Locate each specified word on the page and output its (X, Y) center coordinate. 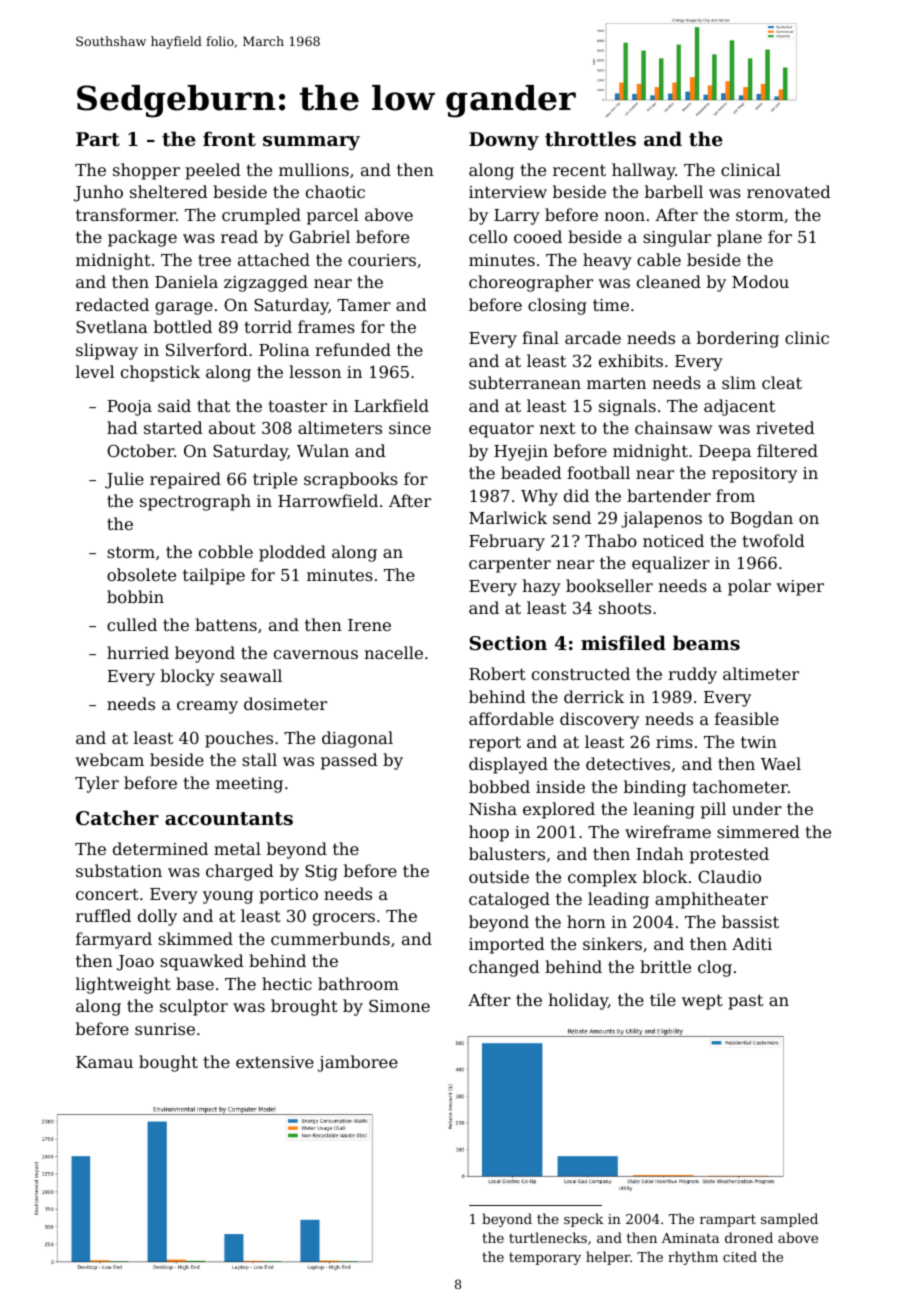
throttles (590, 139)
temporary (545, 1258)
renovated (789, 191)
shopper (146, 171)
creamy (207, 707)
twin (759, 742)
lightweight (123, 985)
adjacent (739, 407)
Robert (497, 673)
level (95, 371)
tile (663, 999)
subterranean (525, 382)
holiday (578, 1001)
